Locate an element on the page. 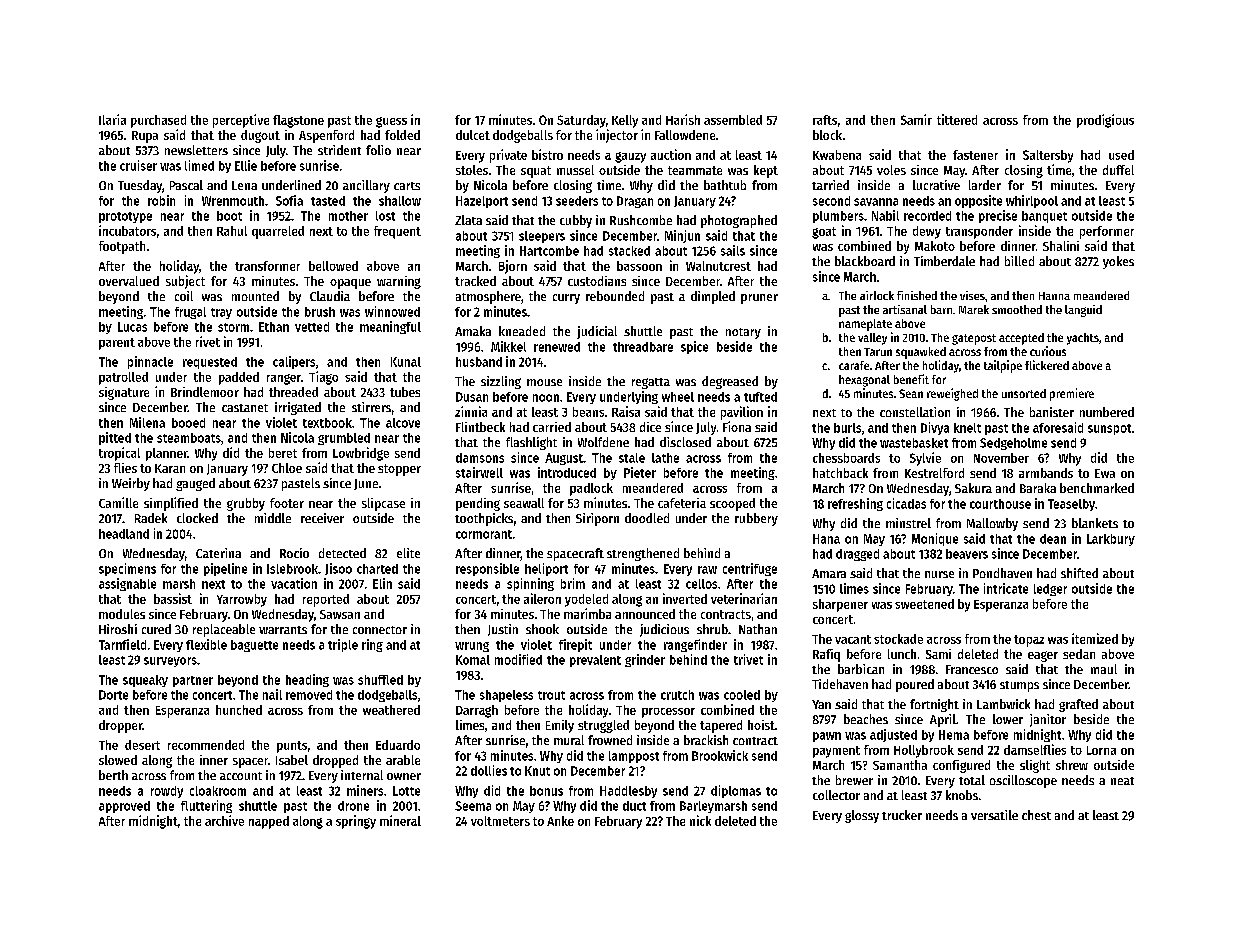 The width and height of the image is (1233, 952). degreased is located at coordinates (730, 382).
